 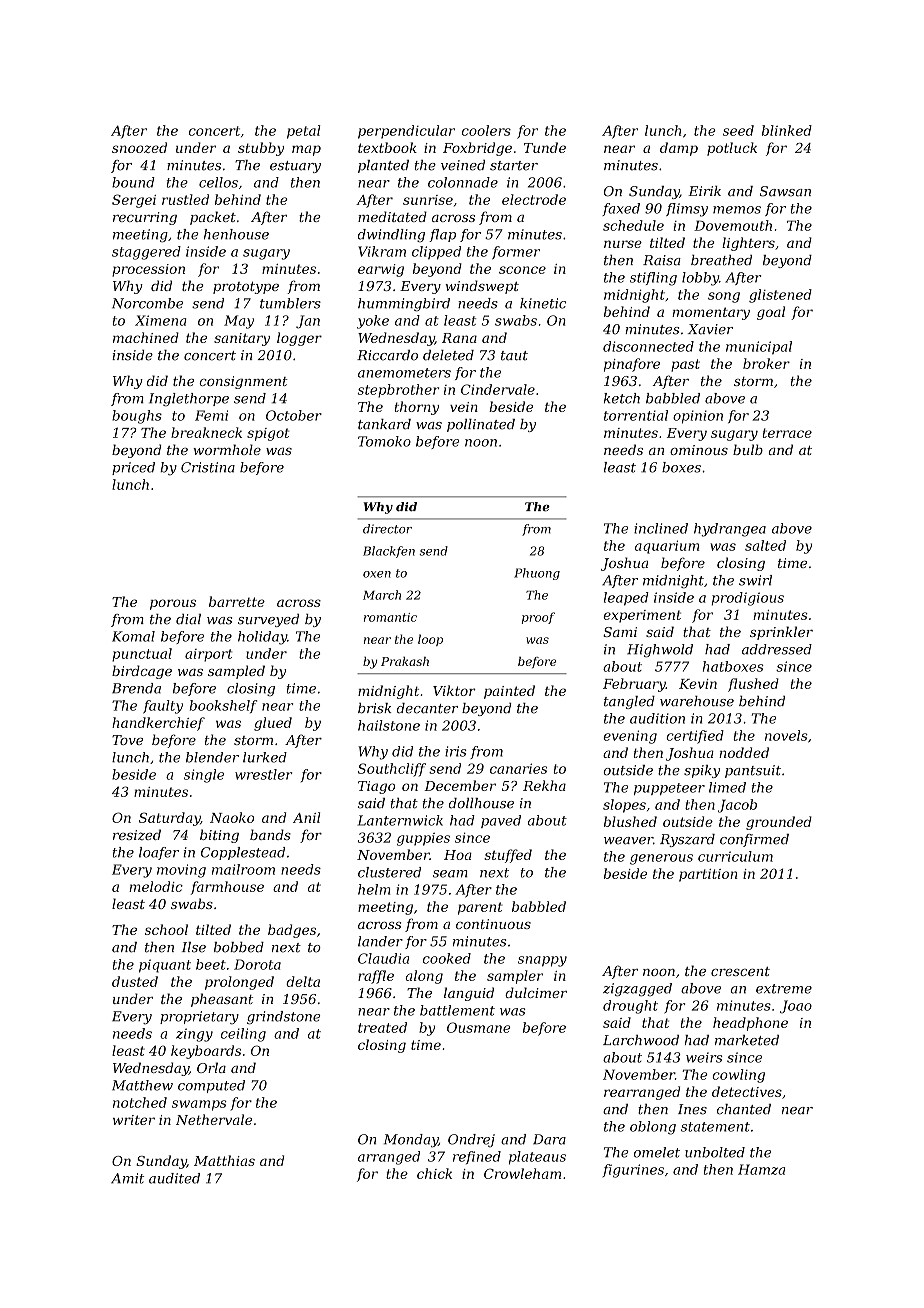 I want to click on textbook, so click(x=387, y=147).
